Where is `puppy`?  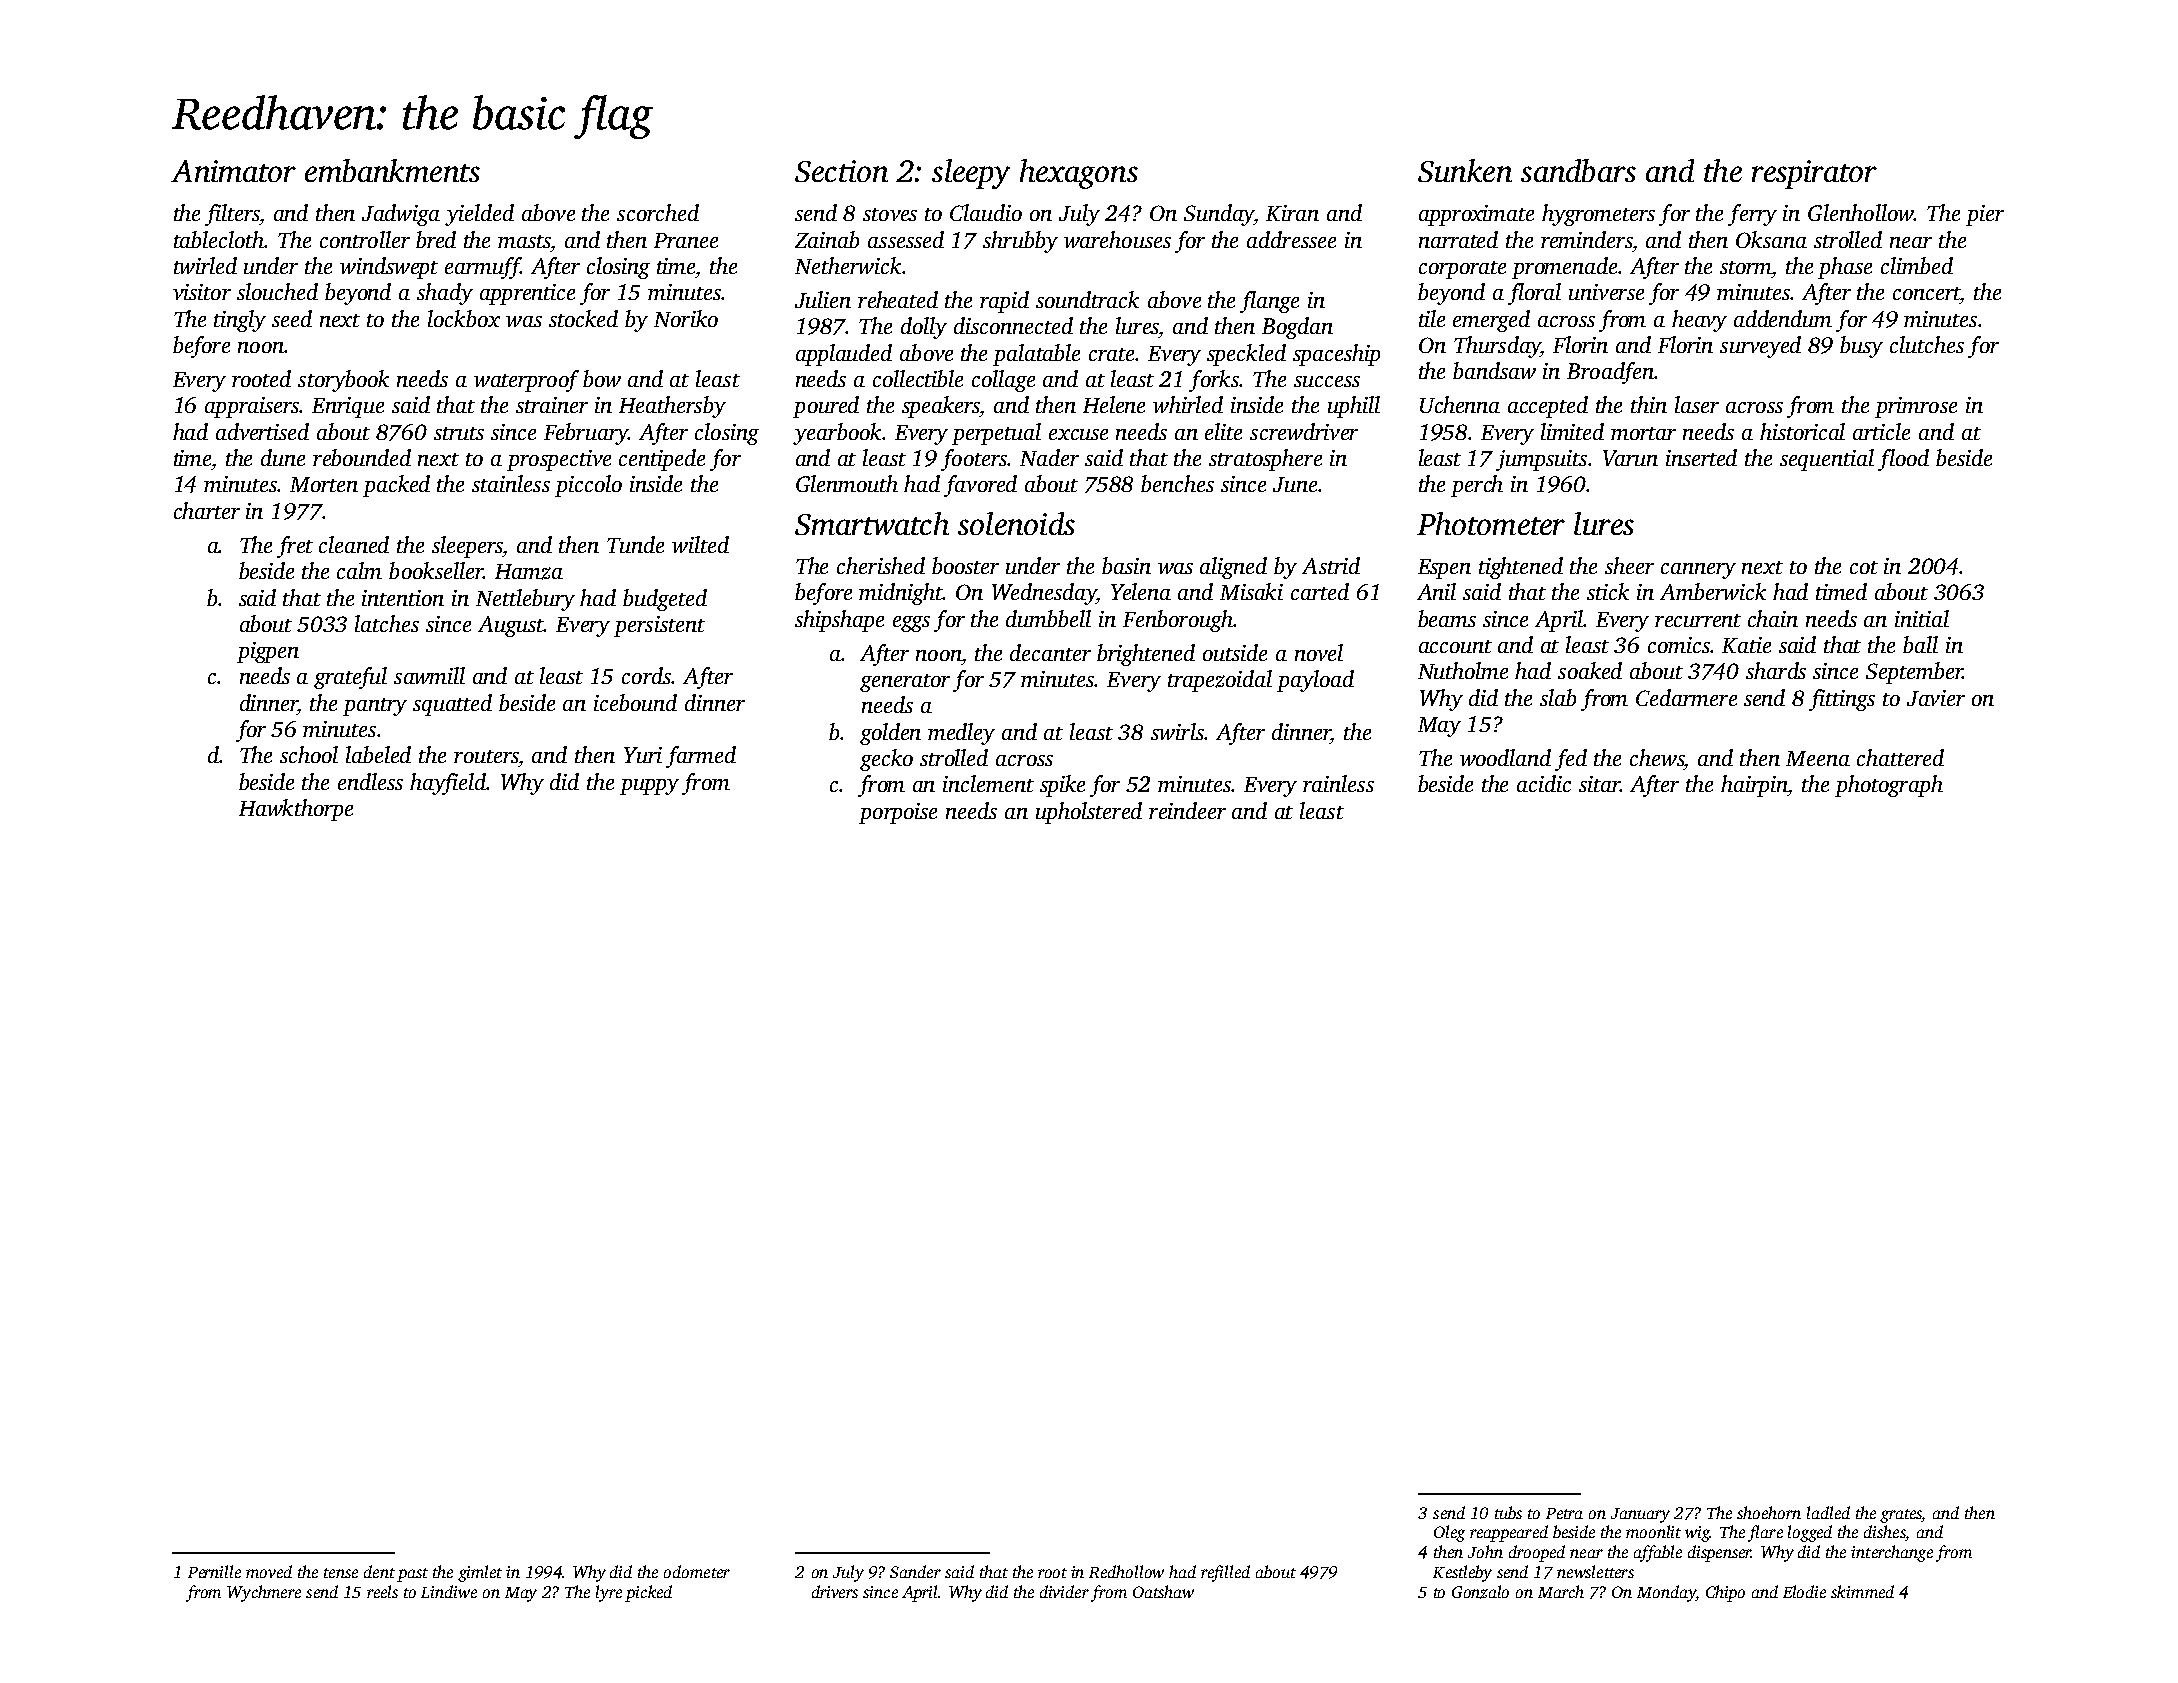 puppy is located at coordinates (649, 787).
